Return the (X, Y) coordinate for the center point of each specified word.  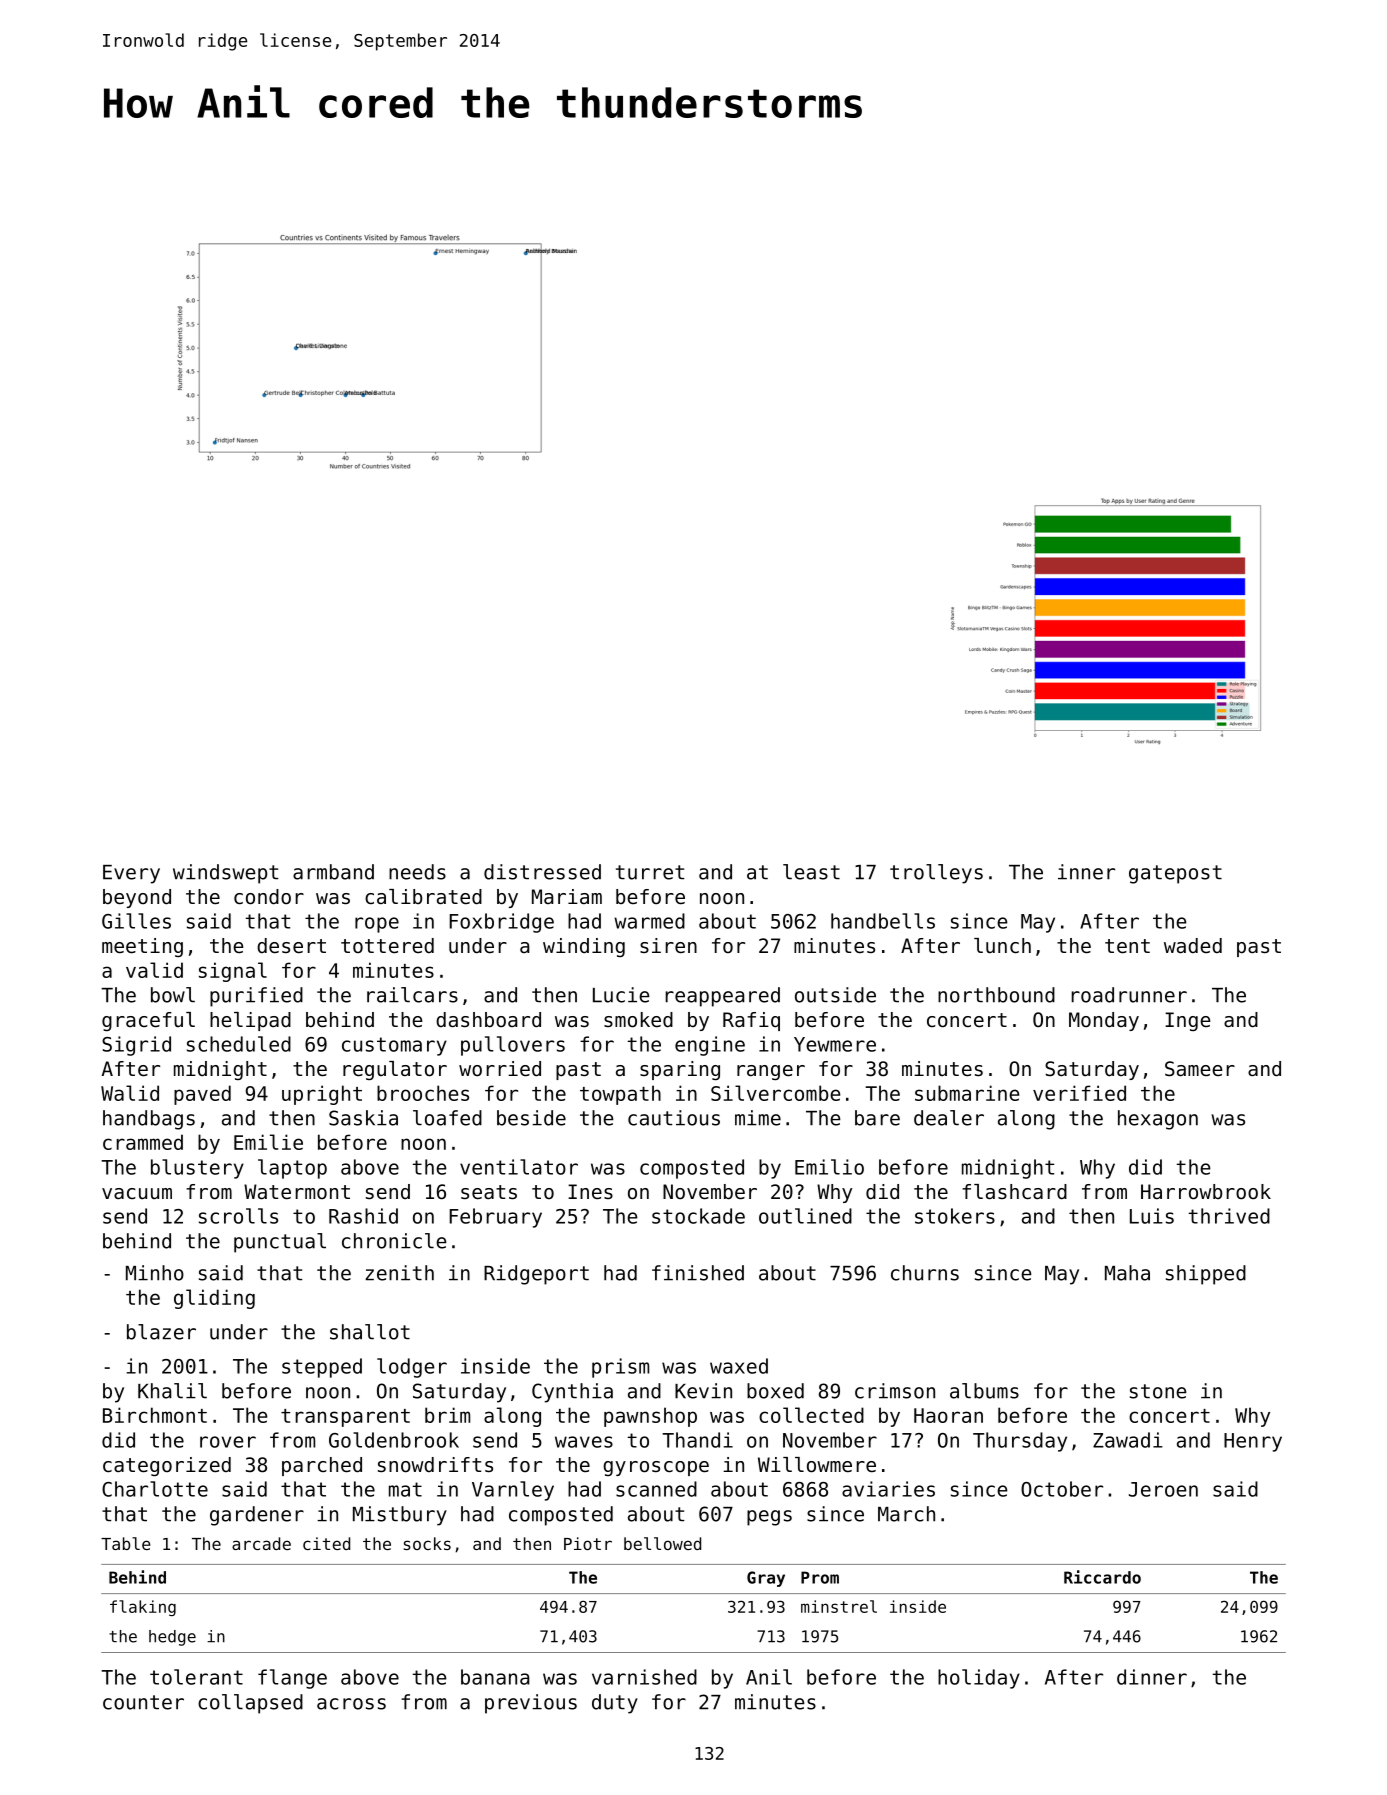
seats (489, 1192)
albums (984, 1391)
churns (925, 1273)
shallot (370, 1332)
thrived (1229, 1216)
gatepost (1175, 874)
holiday (979, 1679)
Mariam (567, 896)
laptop (292, 1169)
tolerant (196, 1677)
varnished (644, 1677)
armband (333, 872)
